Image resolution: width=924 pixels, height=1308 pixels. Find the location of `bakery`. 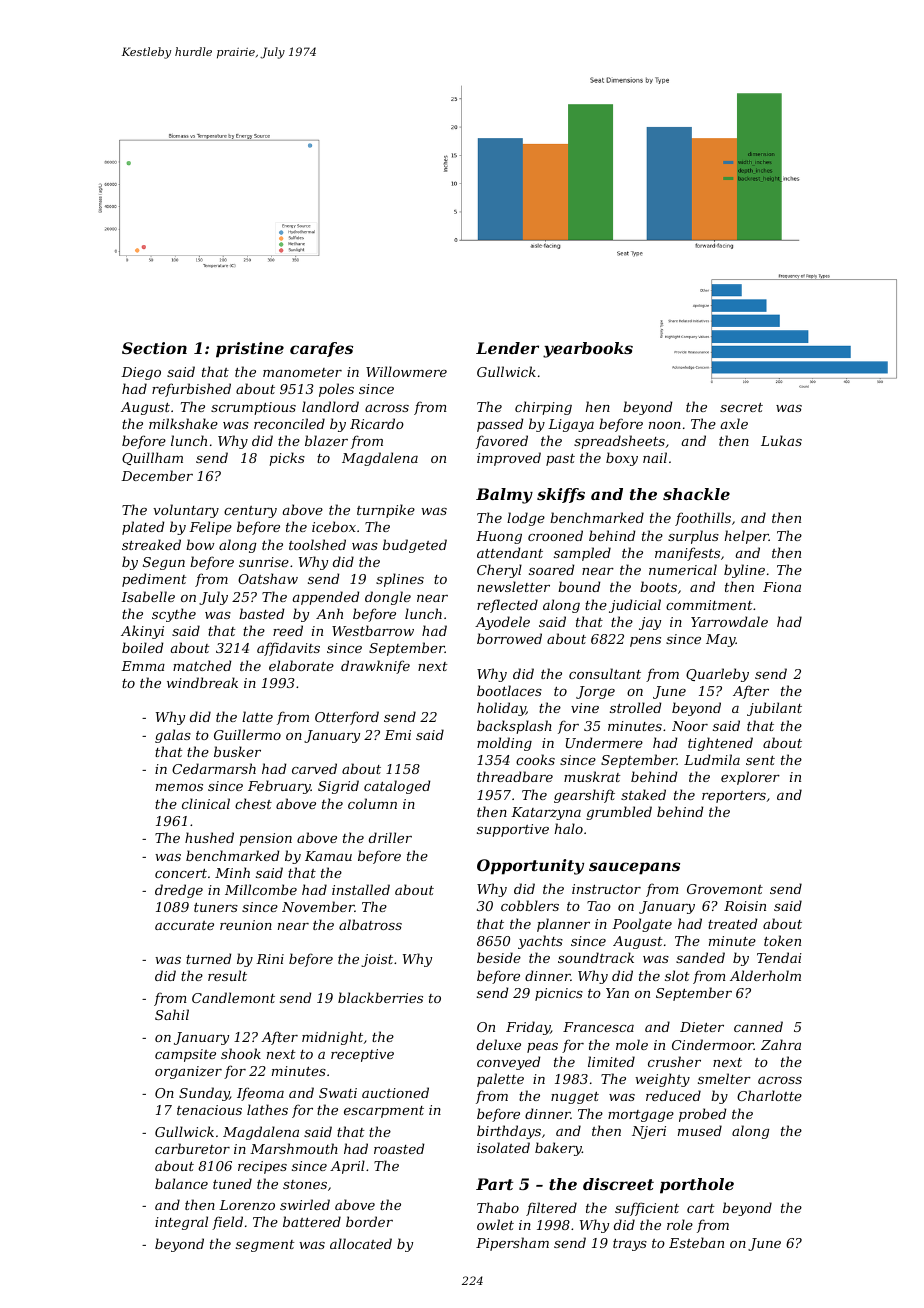

bakery is located at coordinates (558, 1149).
